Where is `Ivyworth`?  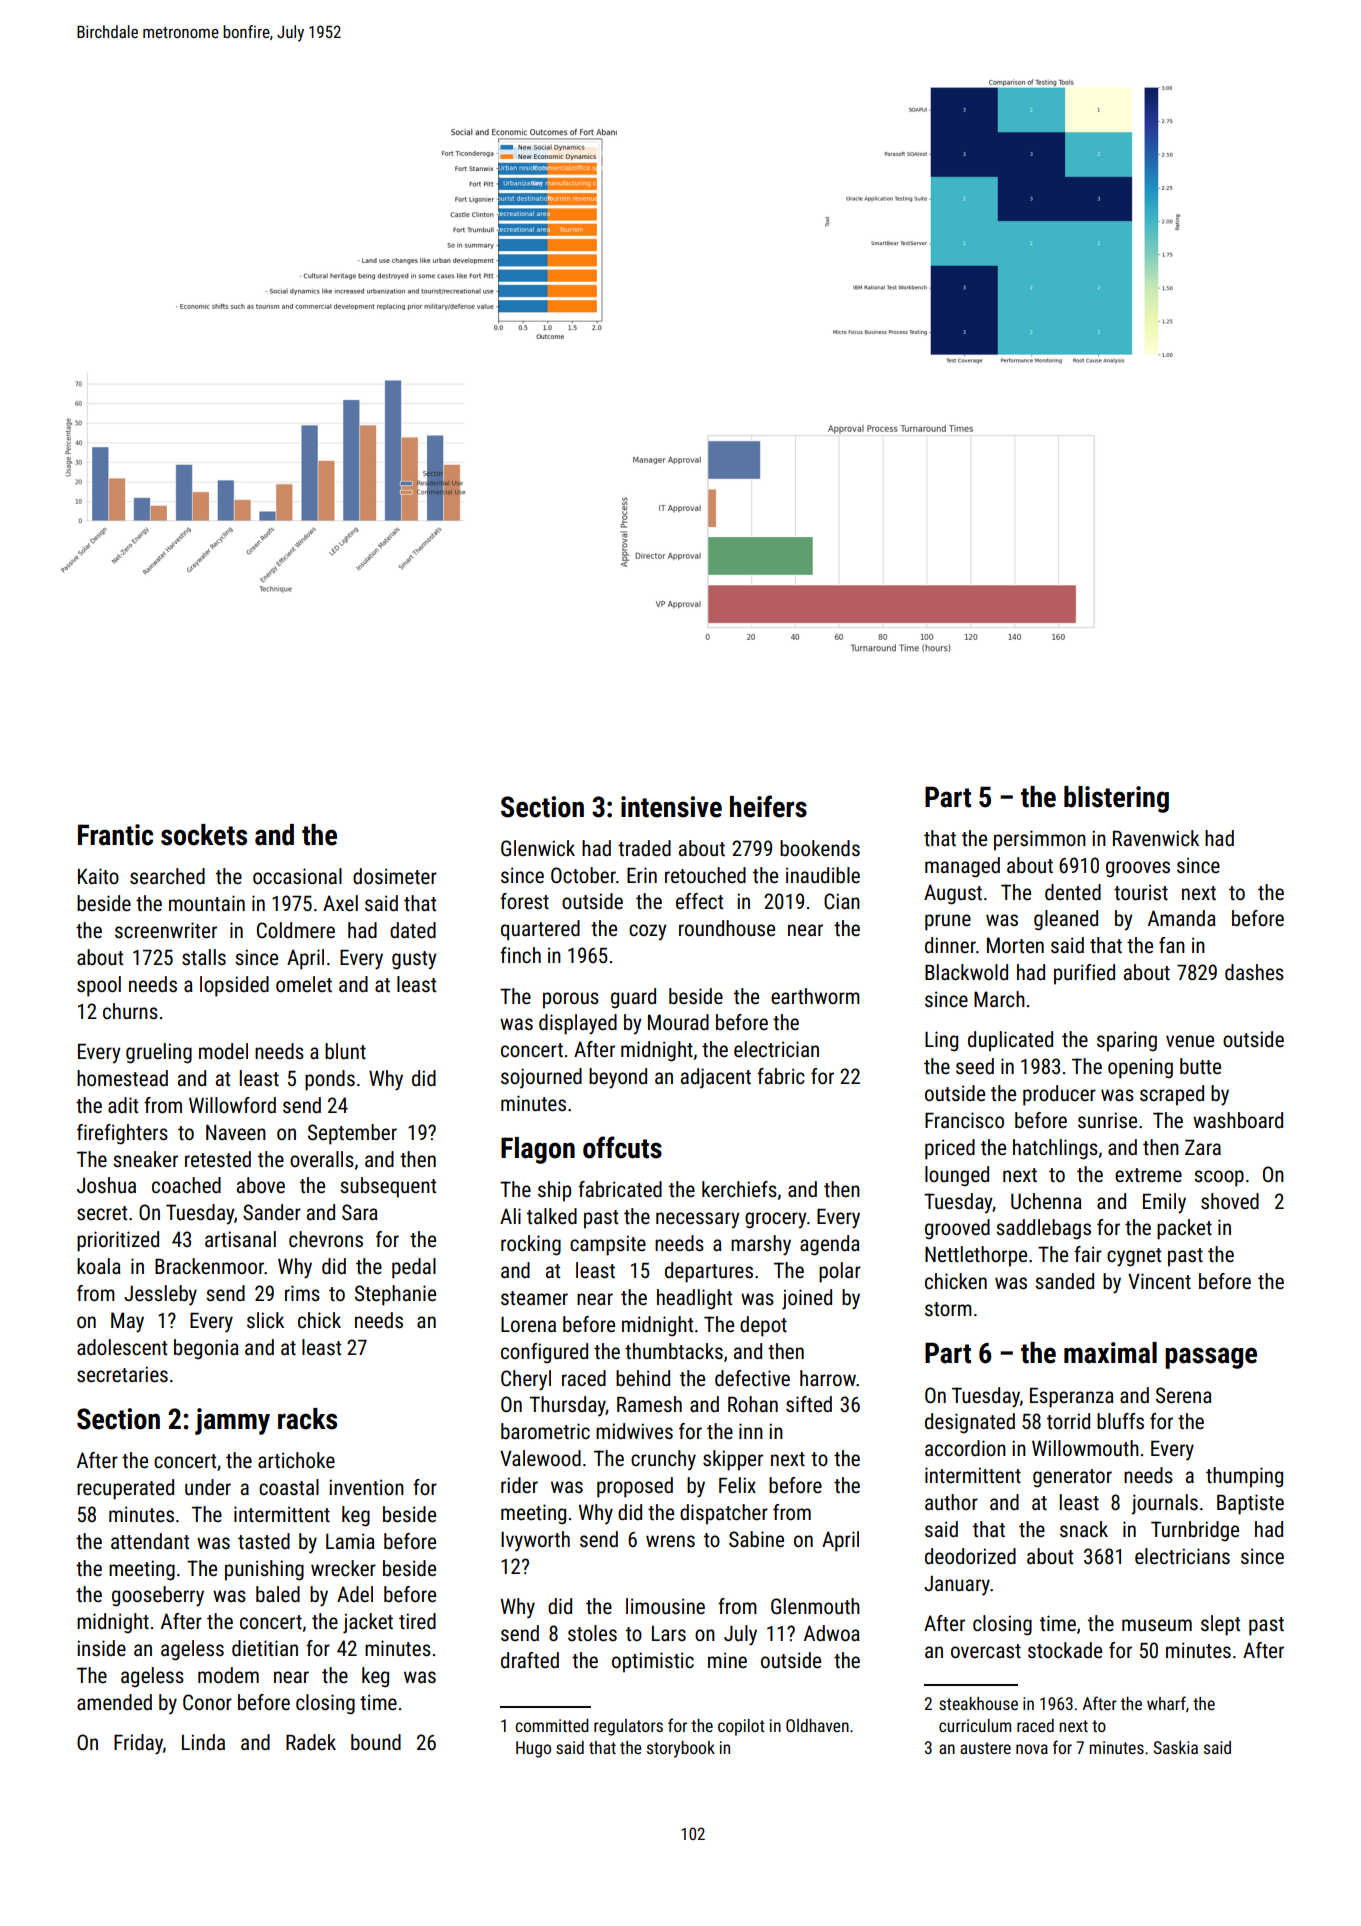 Ivyworth is located at coordinates (535, 1541).
